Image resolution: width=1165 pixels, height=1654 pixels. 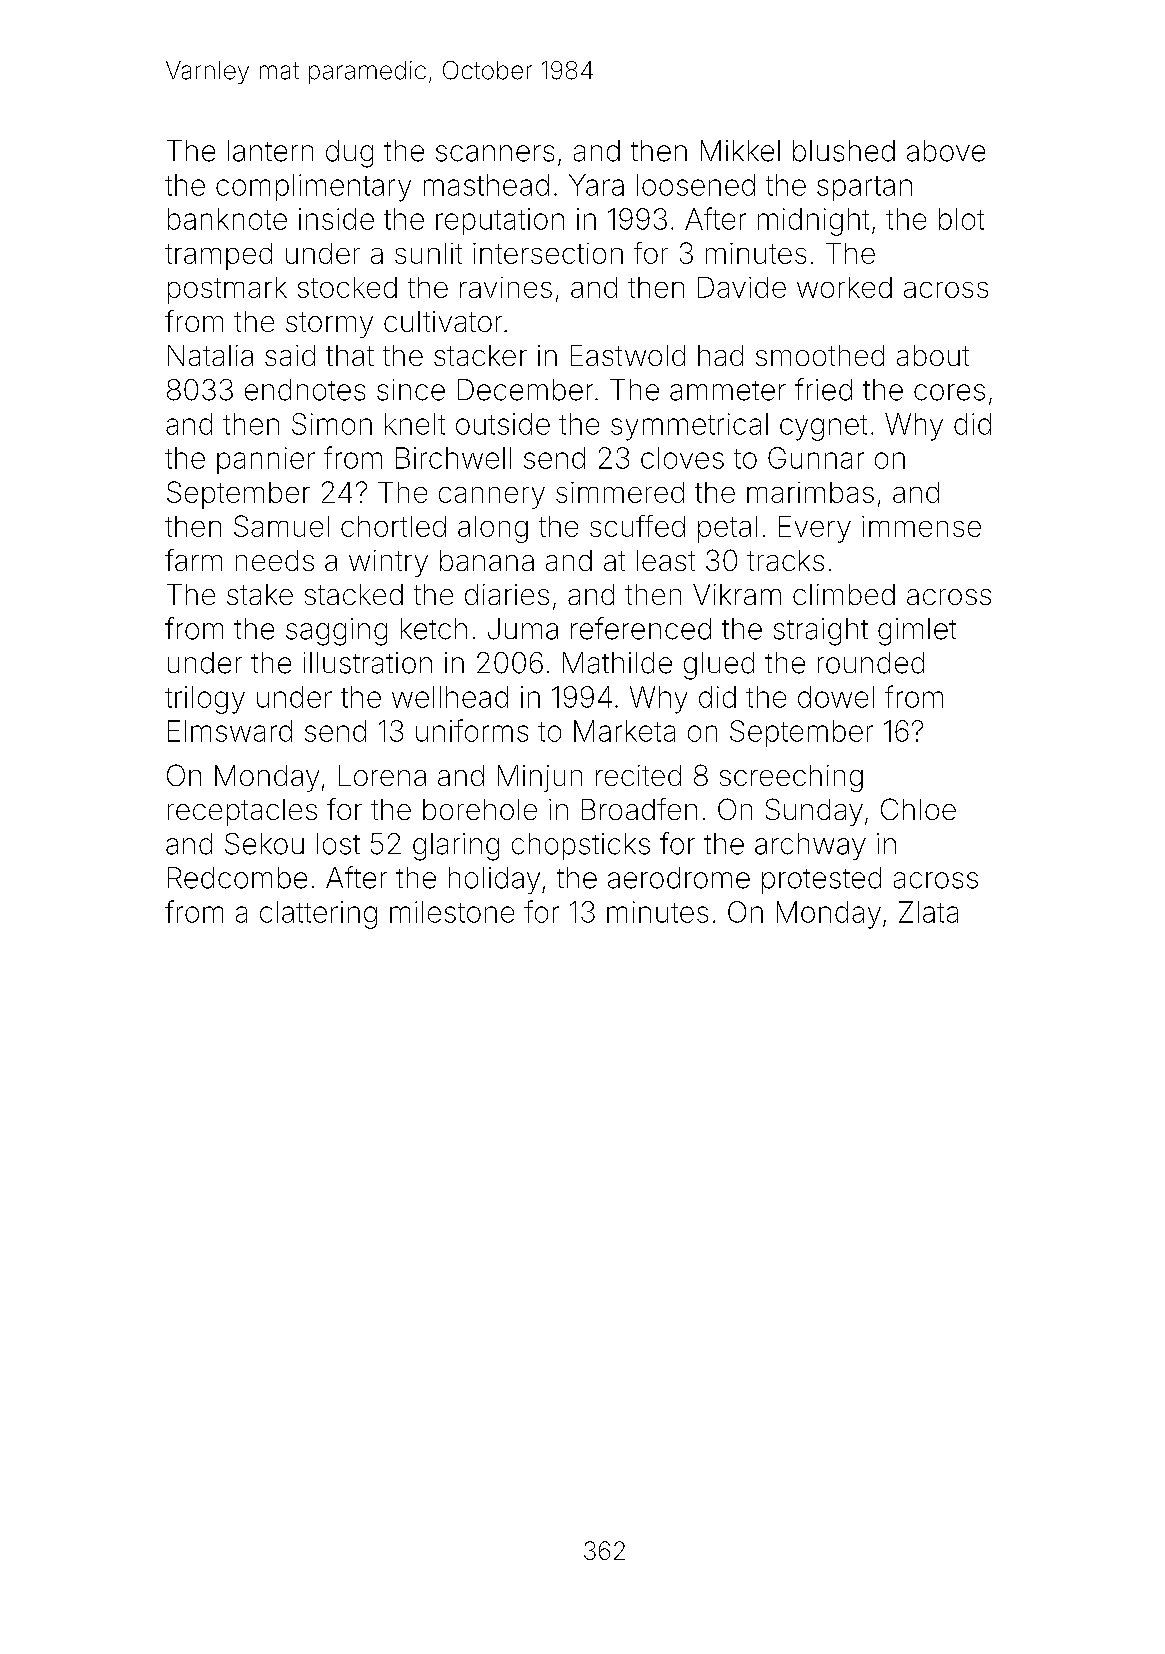 I want to click on Elmsward, so click(x=230, y=731).
